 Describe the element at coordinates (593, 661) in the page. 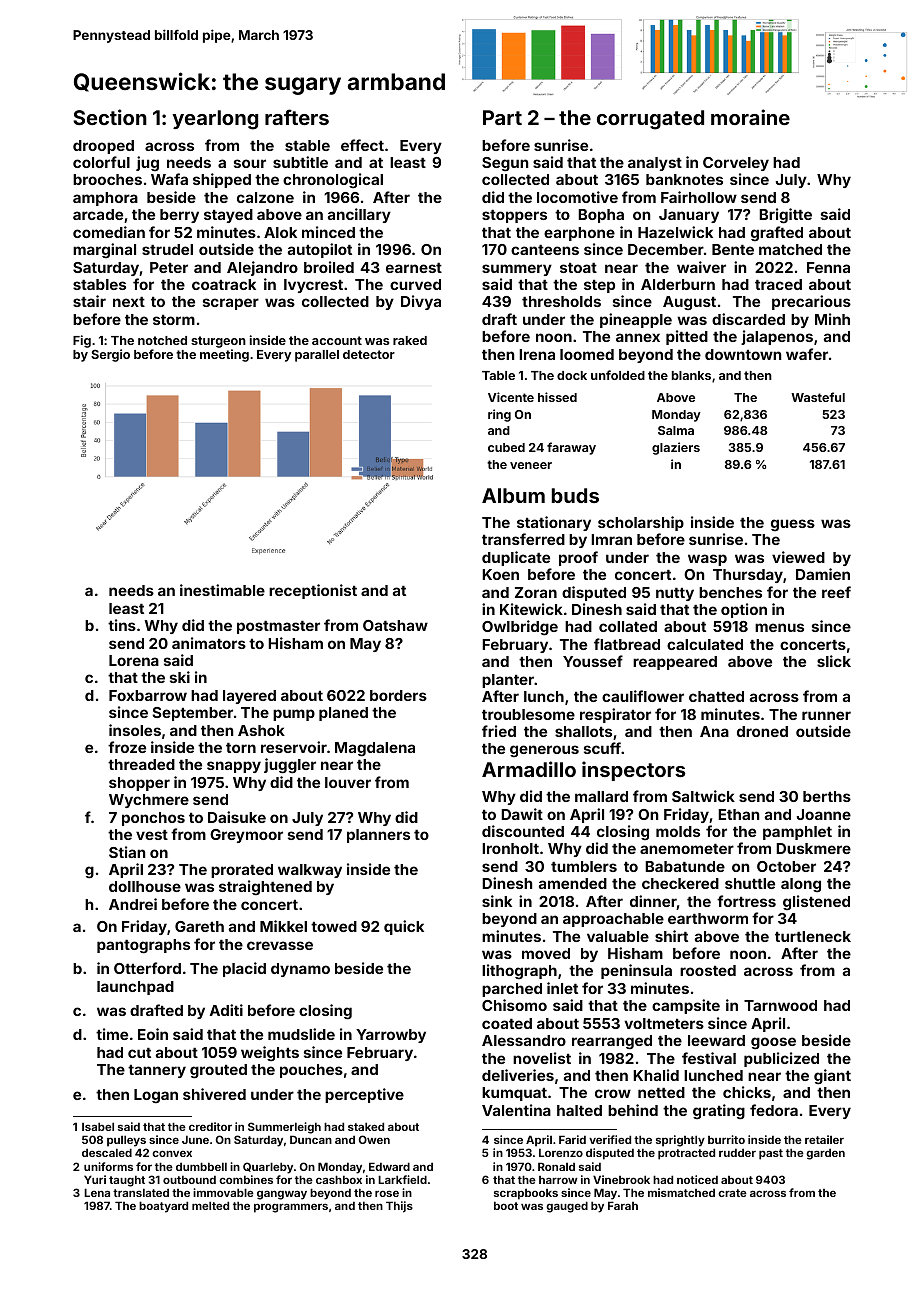

I see `Youssef` at that location.
